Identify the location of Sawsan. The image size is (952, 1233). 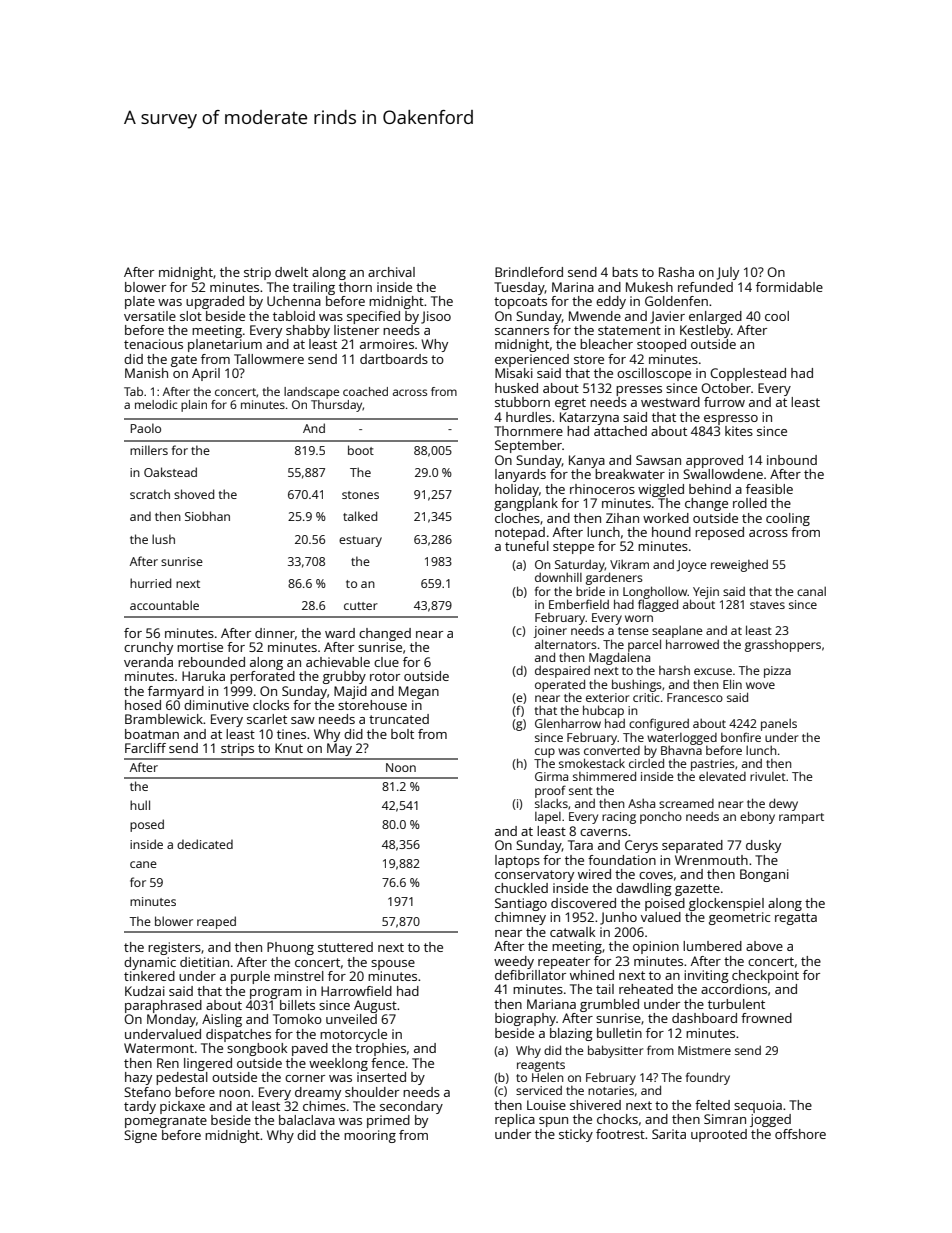
(658, 460).
